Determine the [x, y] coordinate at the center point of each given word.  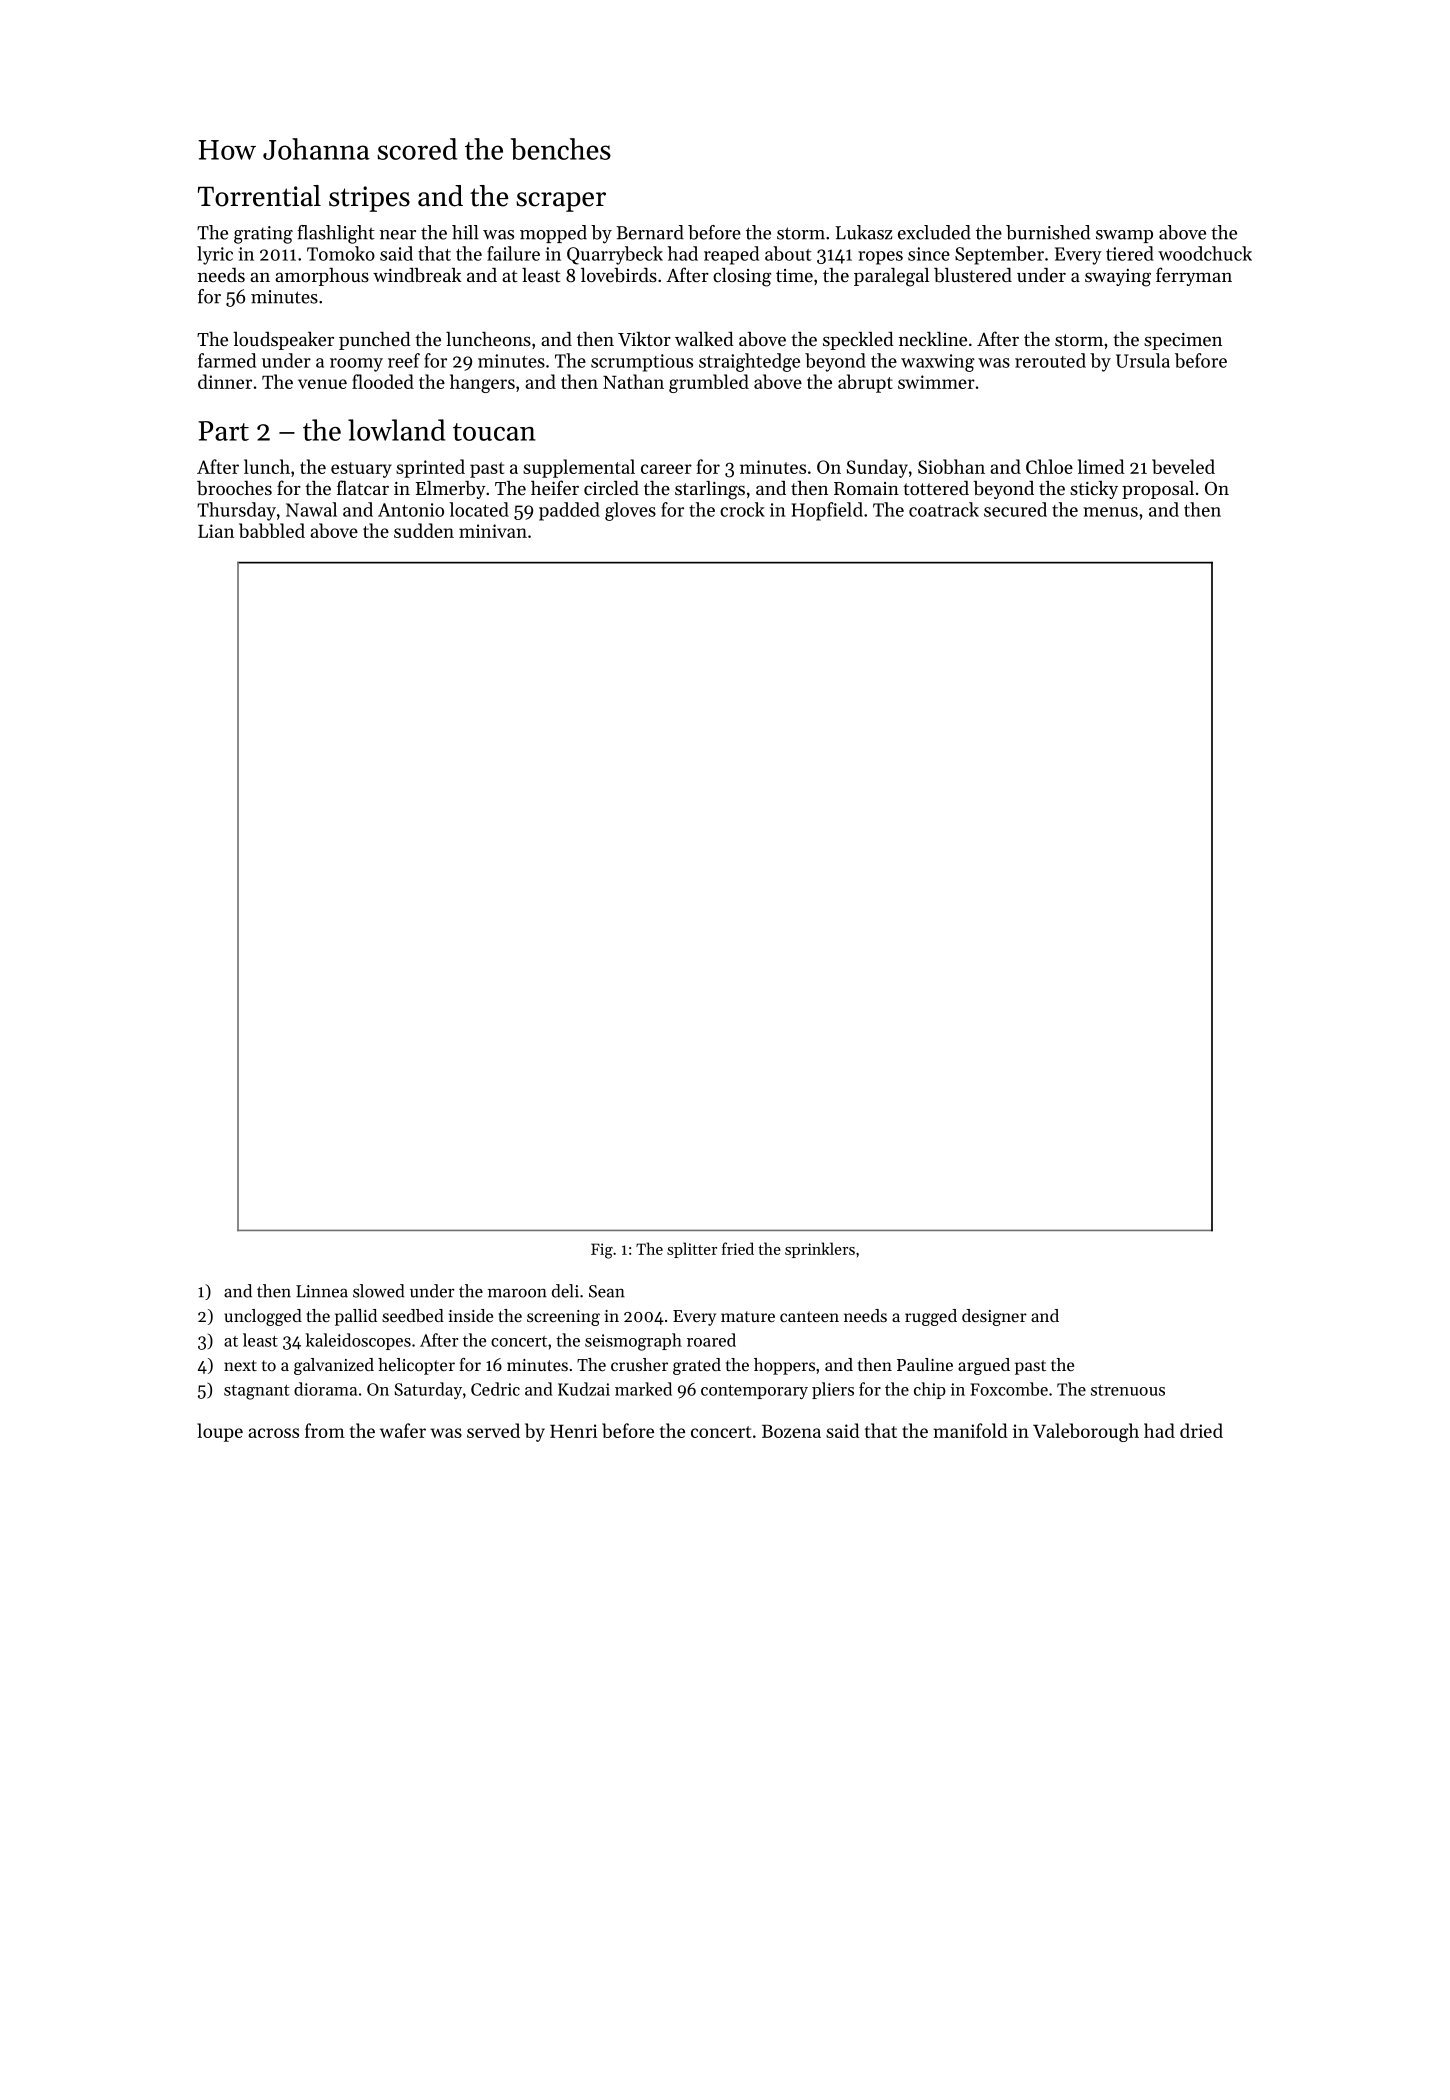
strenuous [1128, 1390]
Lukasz [864, 232]
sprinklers [820, 1250]
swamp [1124, 236]
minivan [493, 531]
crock [742, 509]
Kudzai [584, 1389]
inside [471, 1315]
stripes [369, 199]
